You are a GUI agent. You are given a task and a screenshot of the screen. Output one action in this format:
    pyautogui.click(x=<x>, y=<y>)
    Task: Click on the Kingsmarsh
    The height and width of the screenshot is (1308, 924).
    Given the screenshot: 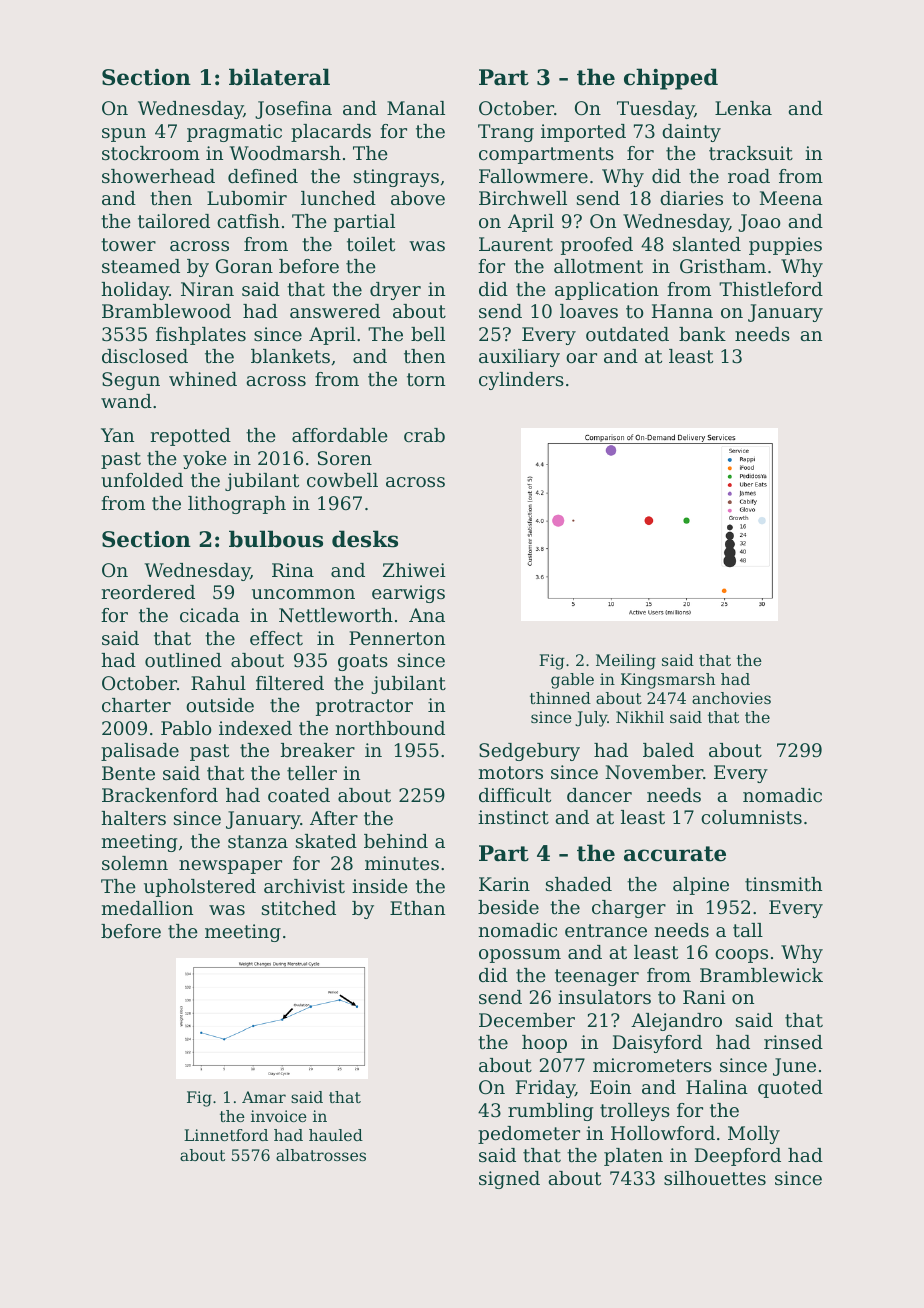 What is the action you would take?
    pyautogui.click(x=668, y=681)
